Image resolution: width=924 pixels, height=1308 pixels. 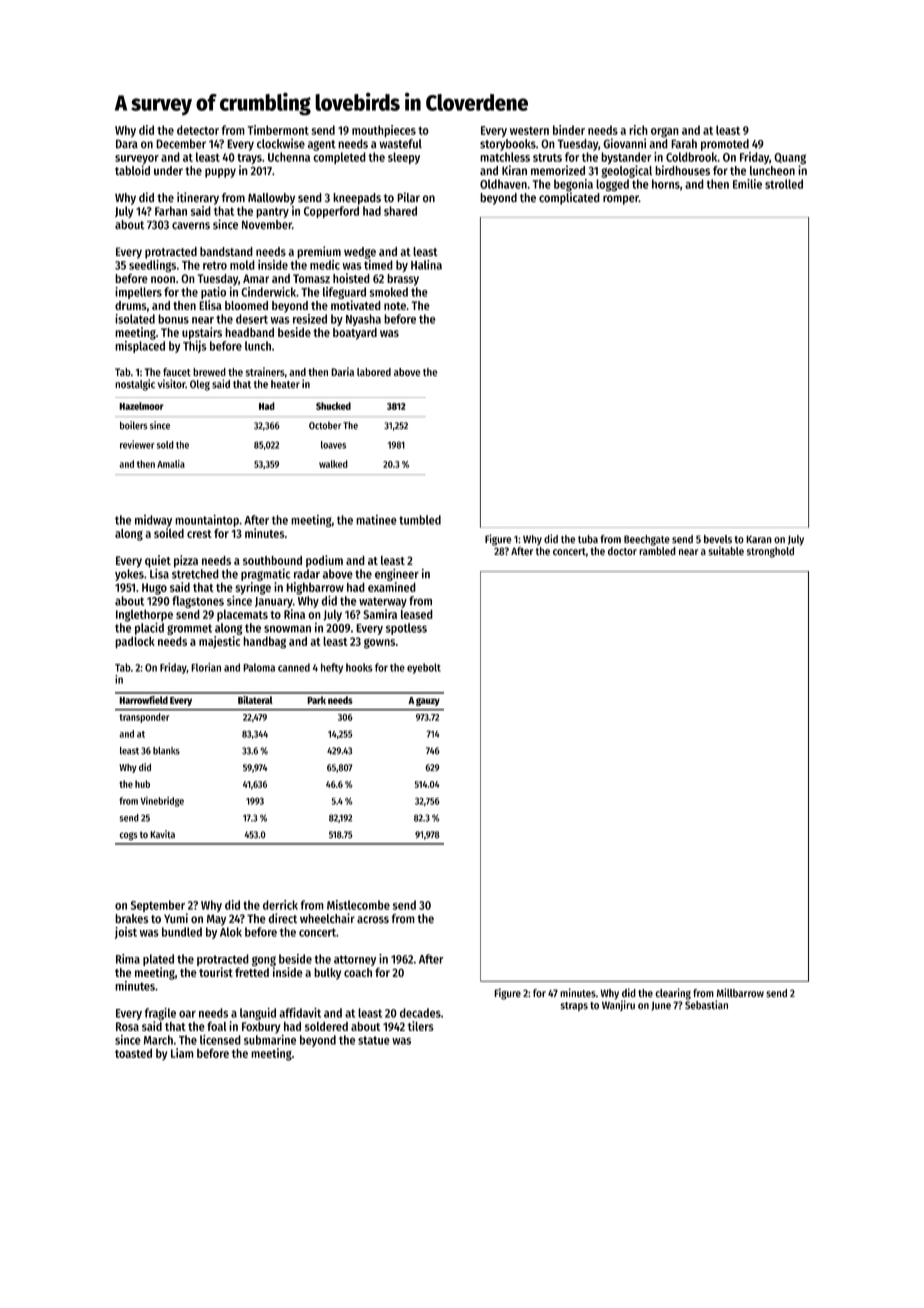 I want to click on suitable, so click(x=726, y=551).
